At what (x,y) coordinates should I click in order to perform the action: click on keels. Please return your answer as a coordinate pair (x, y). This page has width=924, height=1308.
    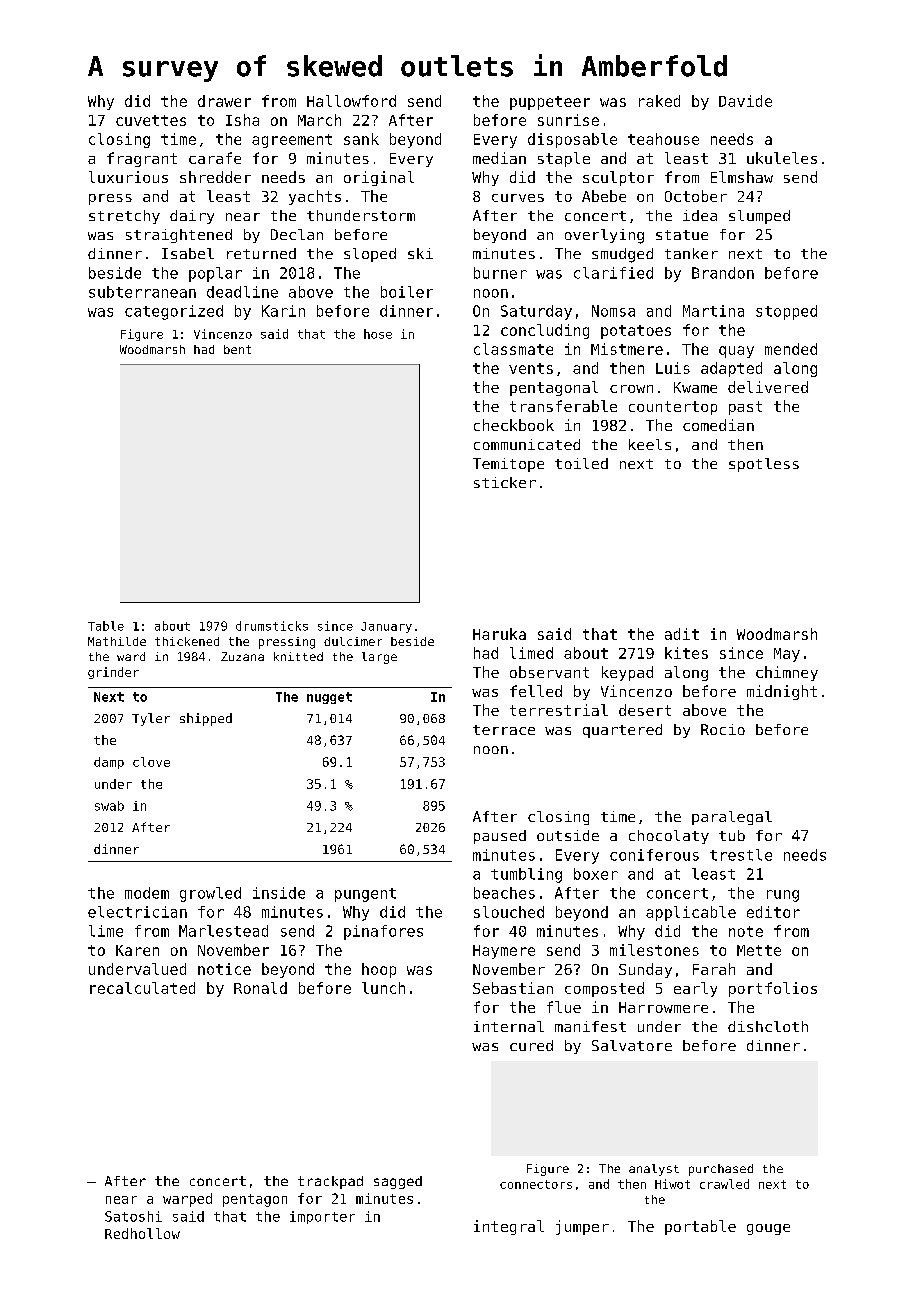
    Looking at the image, I should click on (650, 444).
